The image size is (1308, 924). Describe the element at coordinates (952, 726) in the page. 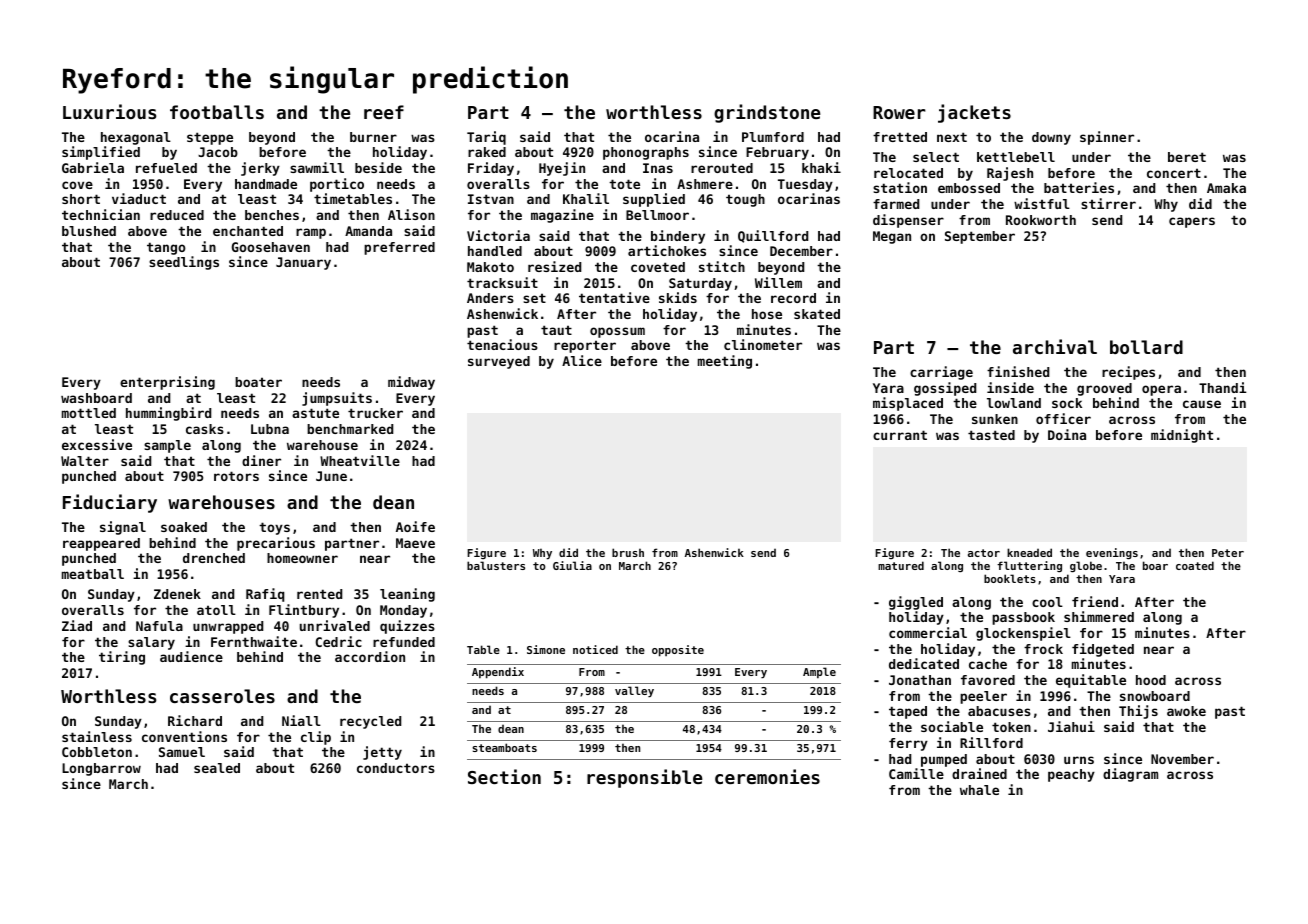

I see `sociable` at that location.
